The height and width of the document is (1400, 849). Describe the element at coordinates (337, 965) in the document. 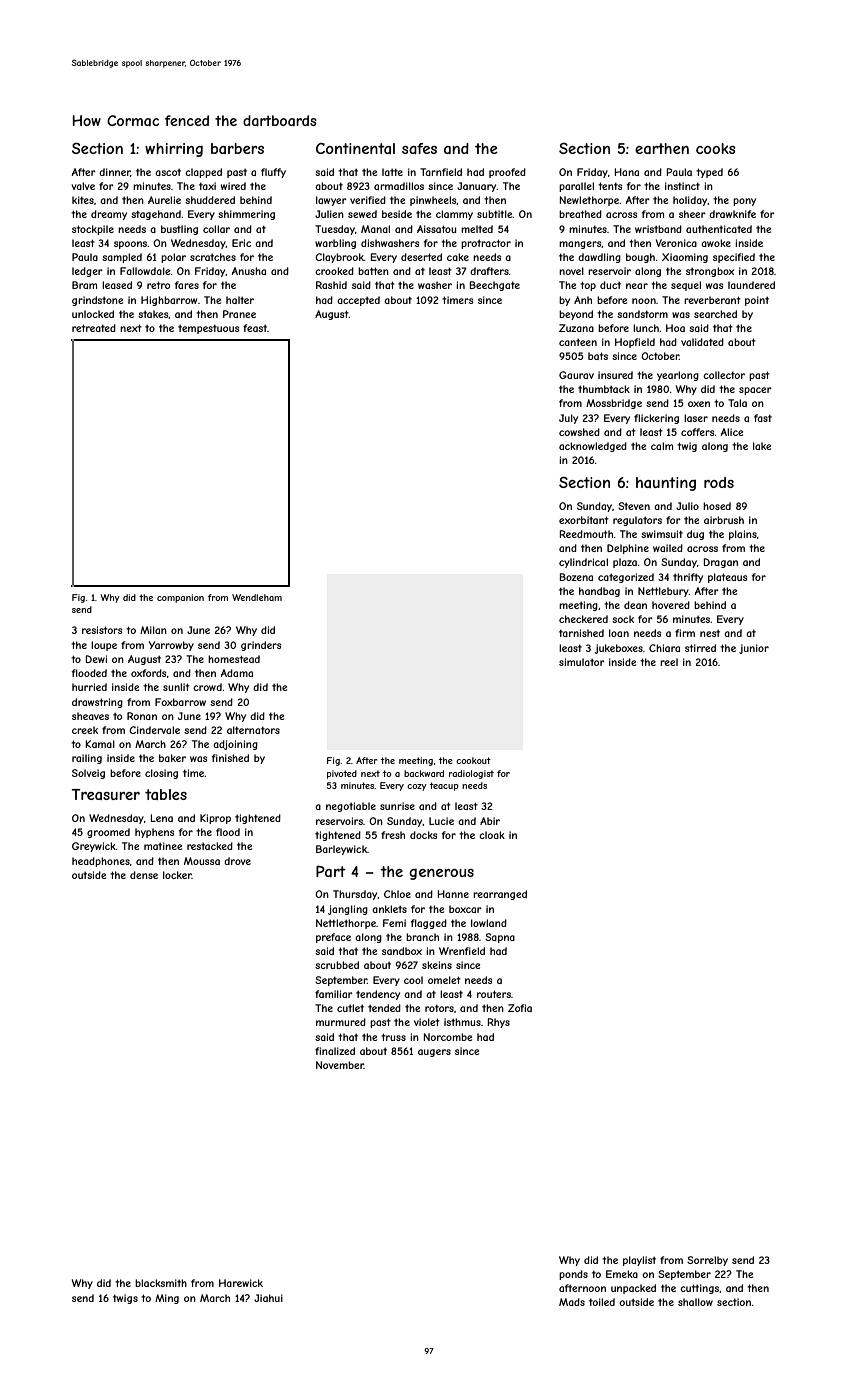

I see `scrubbed` at that location.
